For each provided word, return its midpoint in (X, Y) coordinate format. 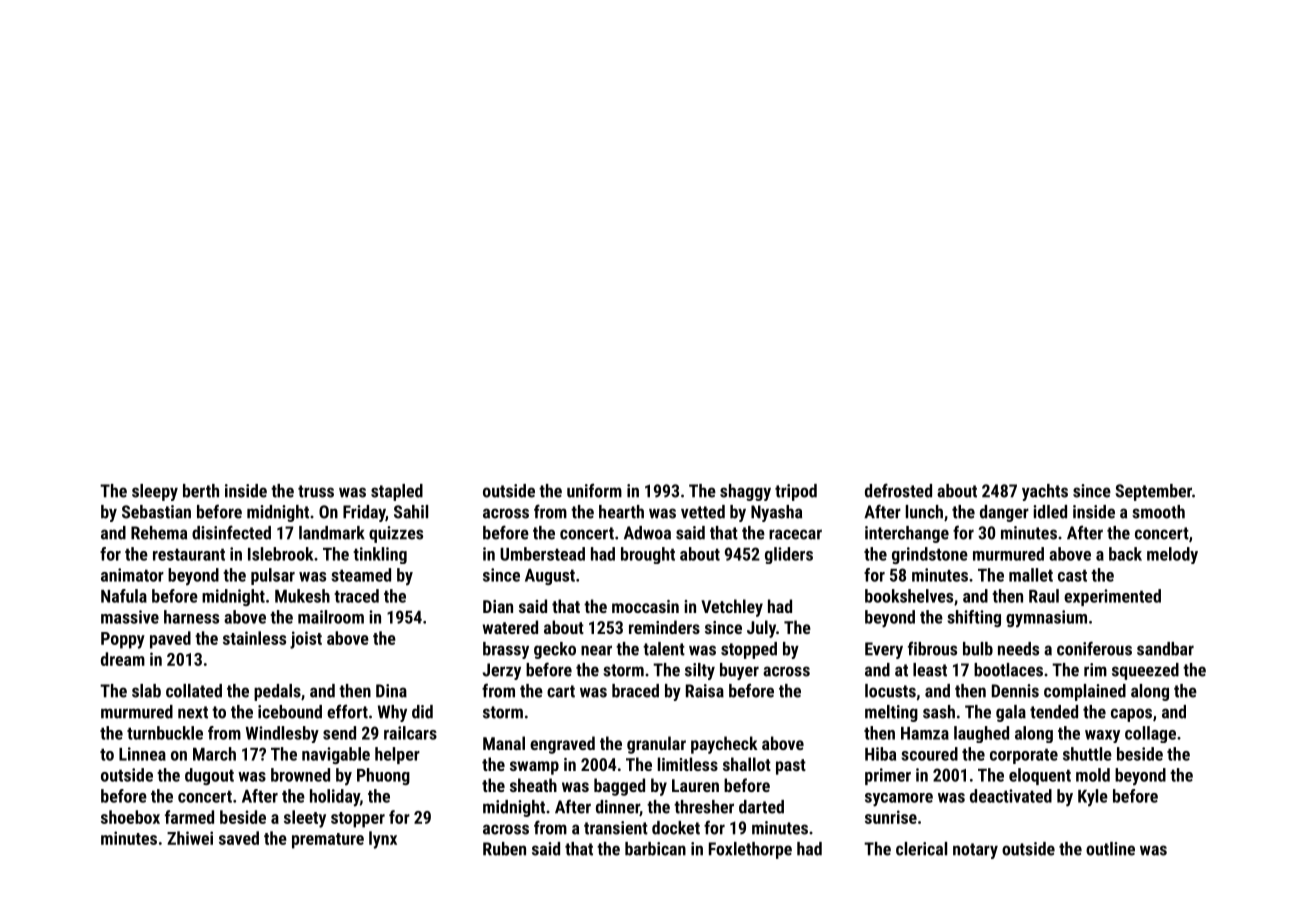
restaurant (189, 554)
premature (328, 841)
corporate (1024, 756)
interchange (907, 534)
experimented (1112, 597)
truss (316, 491)
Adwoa (647, 533)
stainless (254, 638)
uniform (594, 490)
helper (397, 755)
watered (510, 627)
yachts (1045, 492)
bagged (619, 787)
